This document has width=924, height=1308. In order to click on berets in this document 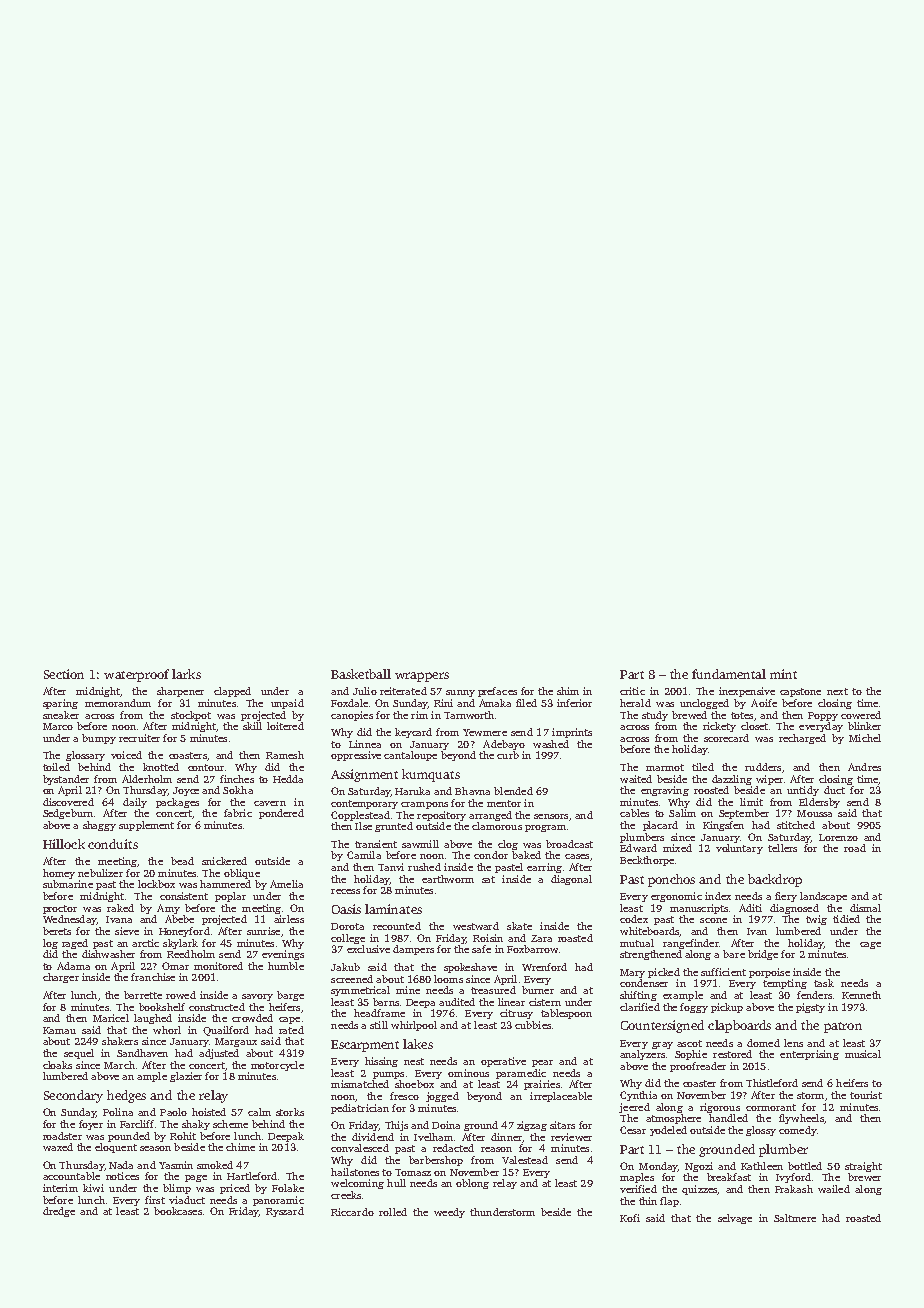, I will do `click(57, 931)`.
